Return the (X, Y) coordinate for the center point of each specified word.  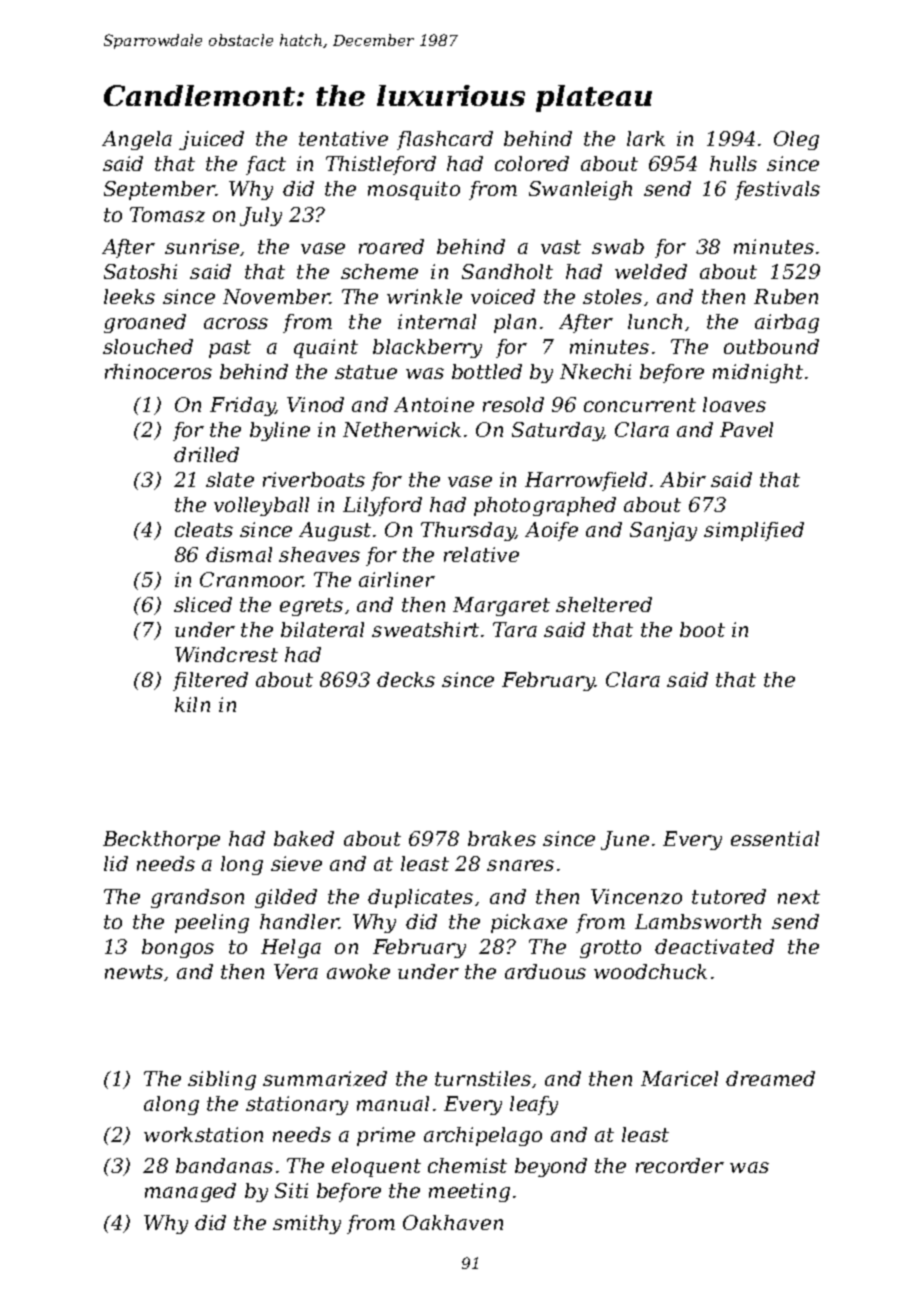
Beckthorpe (161, 840)
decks (406, 679)
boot (702, 629)
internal (437, 321)
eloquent (376, 1167)
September (160, 190)
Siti (291, 1190)
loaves (734, 404)
